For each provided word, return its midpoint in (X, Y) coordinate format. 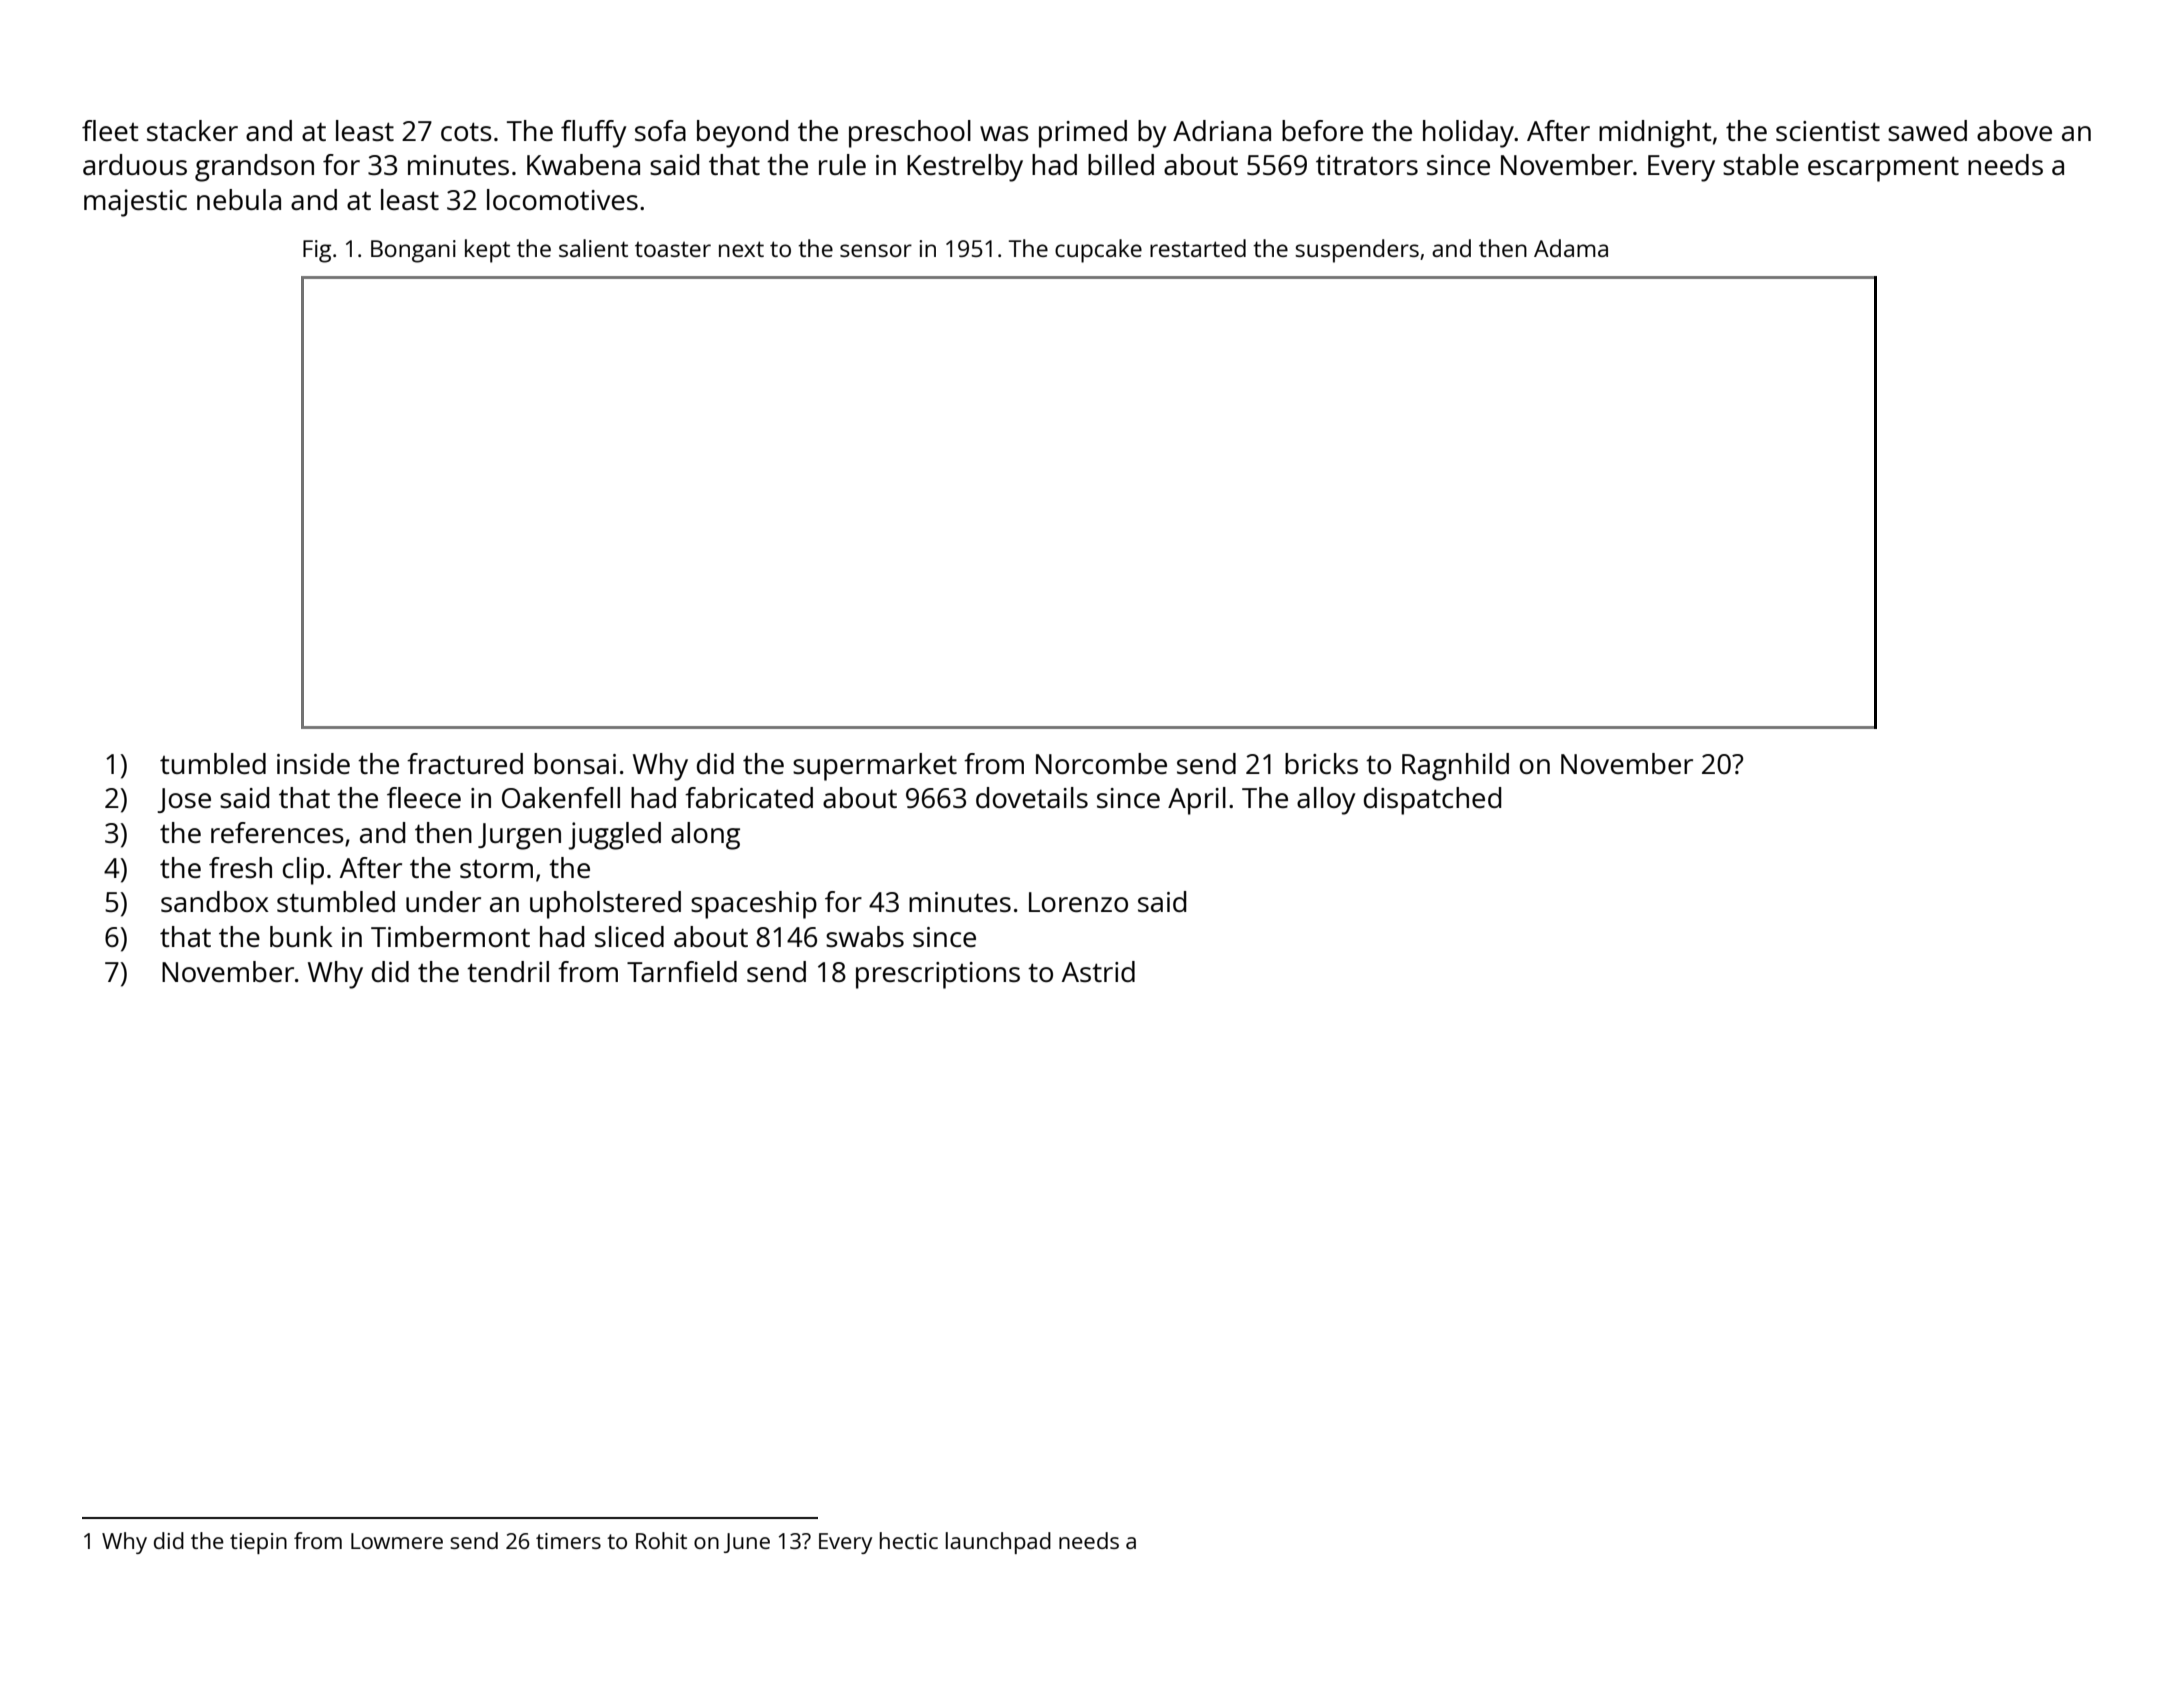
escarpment (1883, 169)
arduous (135, 164)
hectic (909, 1540)
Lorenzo (1078, 902)
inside (313, 763)
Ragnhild (1455, 767)
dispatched (1432, 801)
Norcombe (1101, 763)
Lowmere (397, 1541)
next (741, 249)
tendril (508, 971)
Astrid (1098, 971)
